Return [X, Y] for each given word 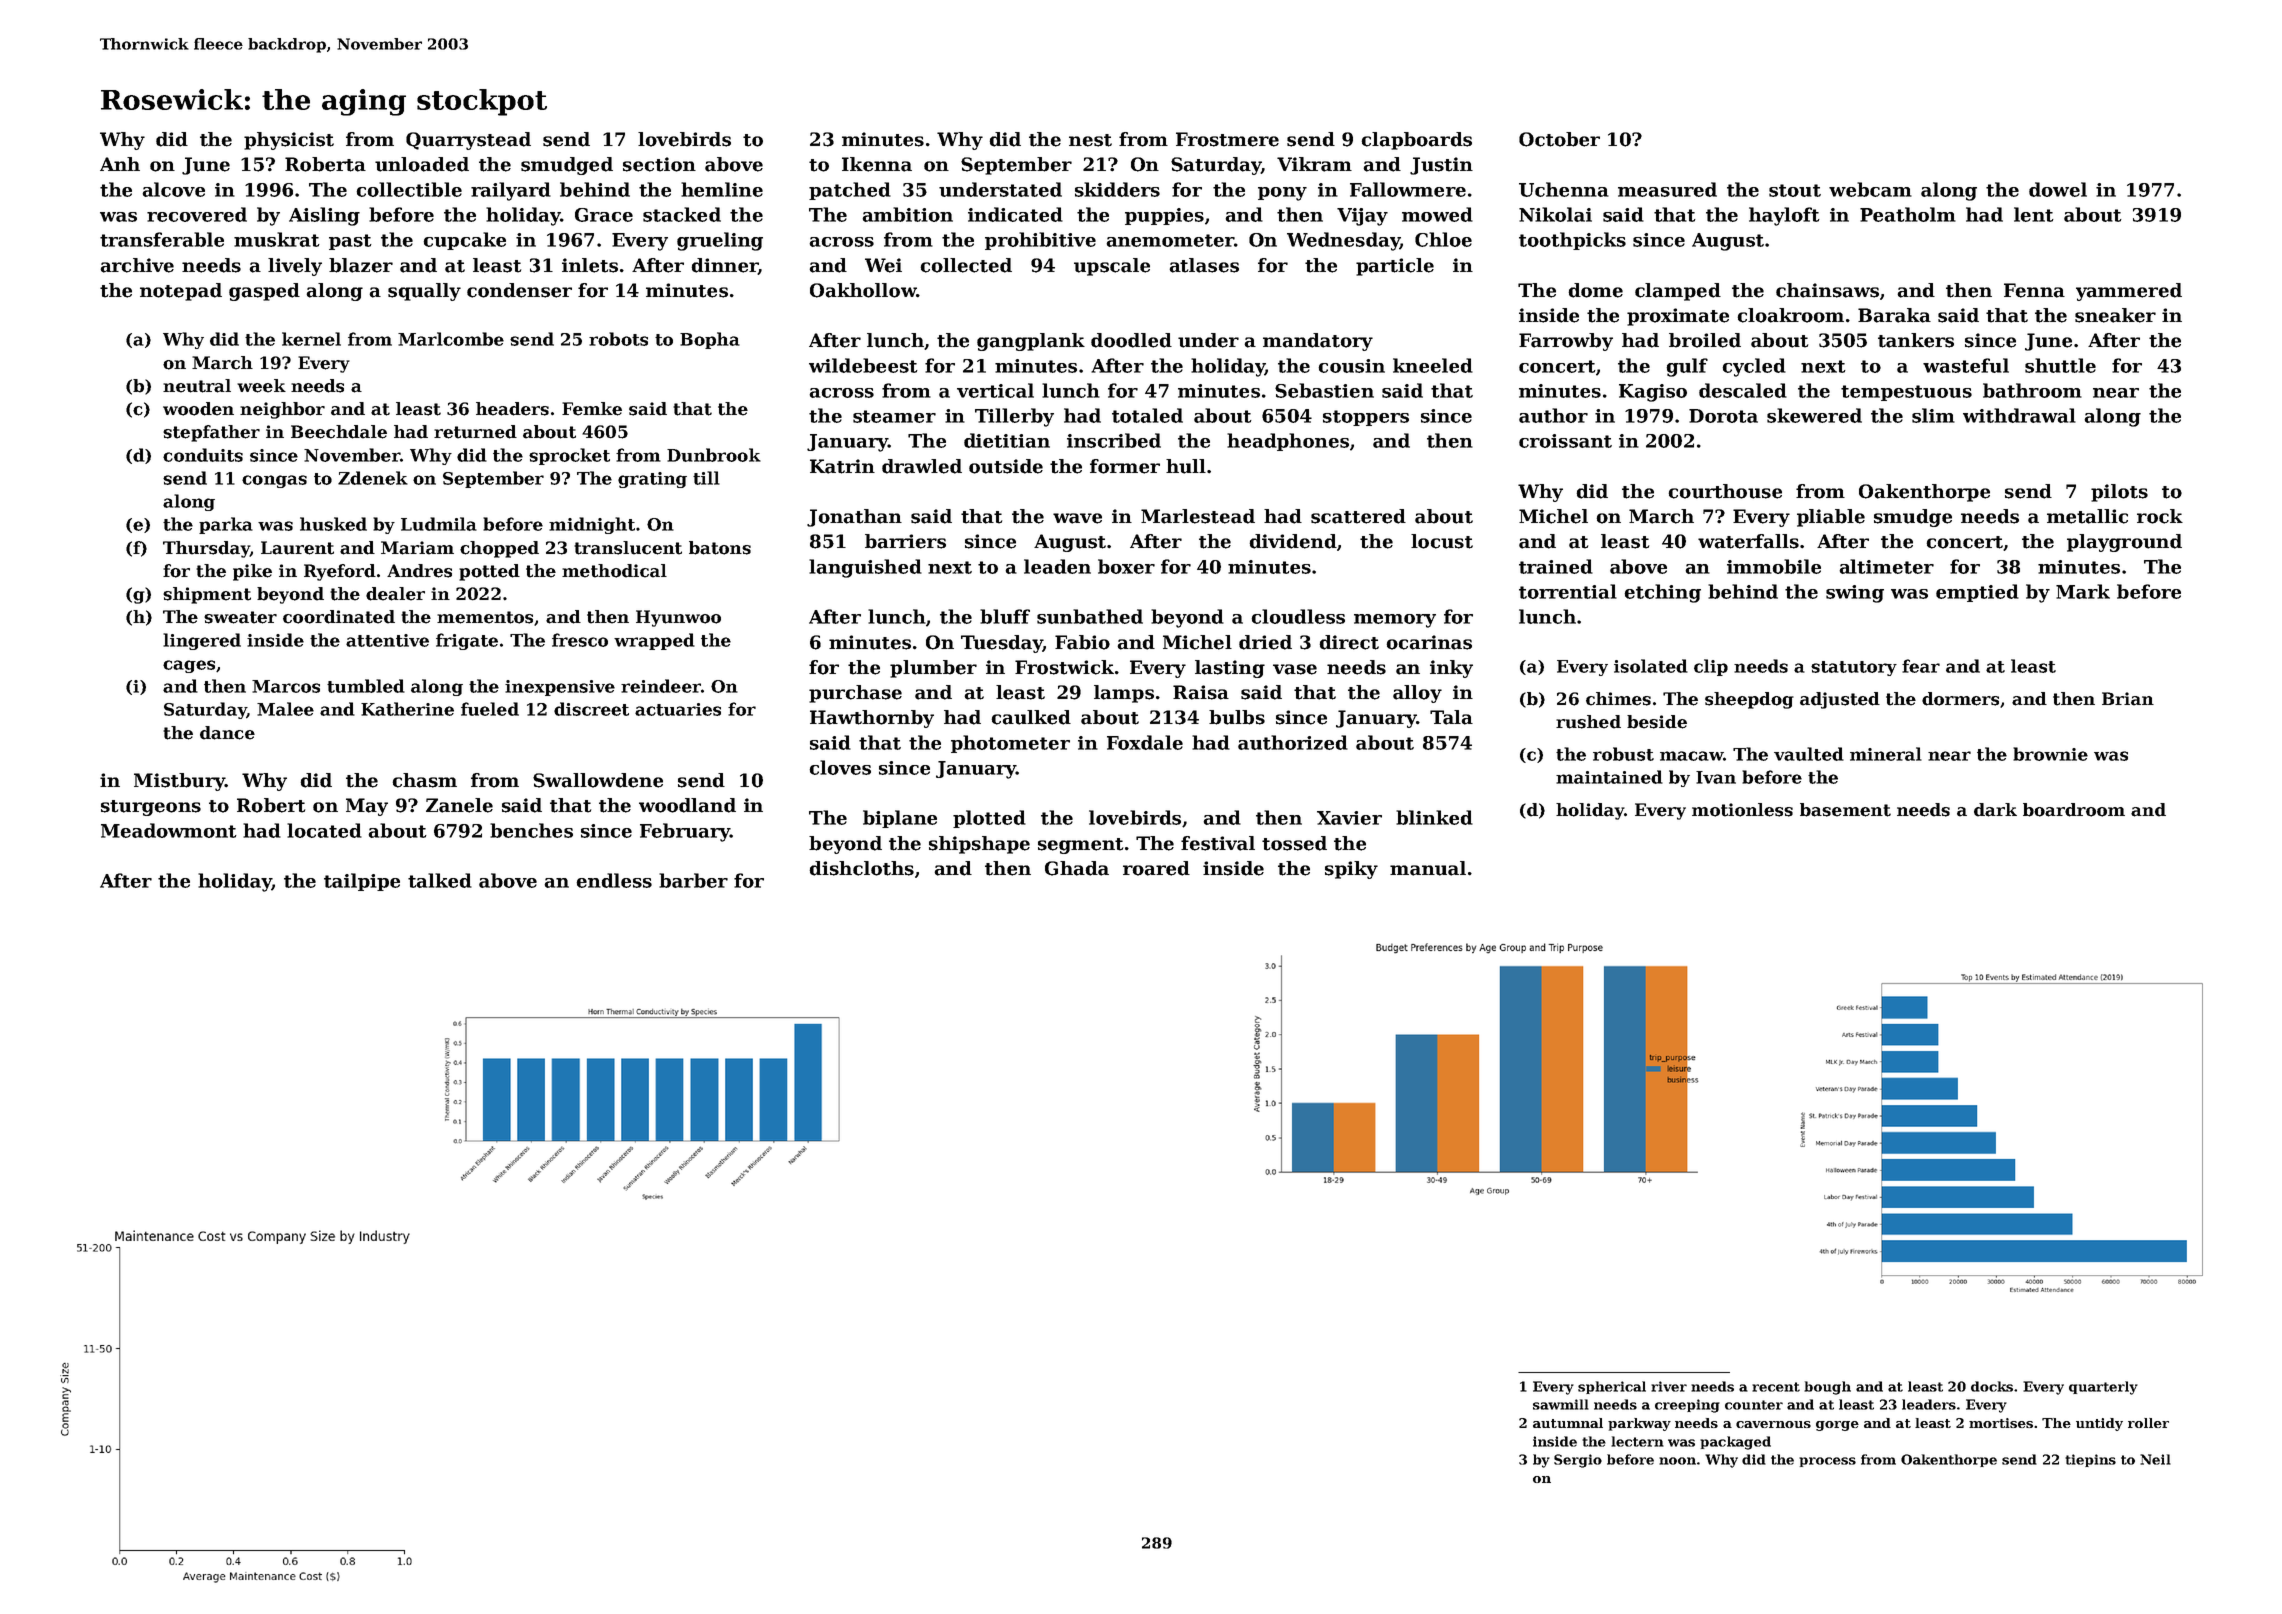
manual [1428, 868]
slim [1933, 415]
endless [614, 880]
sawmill [1561, 1404]
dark [1995, 810]
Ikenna [877, 164]
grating [652, 480]
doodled [1131, 340]
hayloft [1784, 216]
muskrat [277, 239]
